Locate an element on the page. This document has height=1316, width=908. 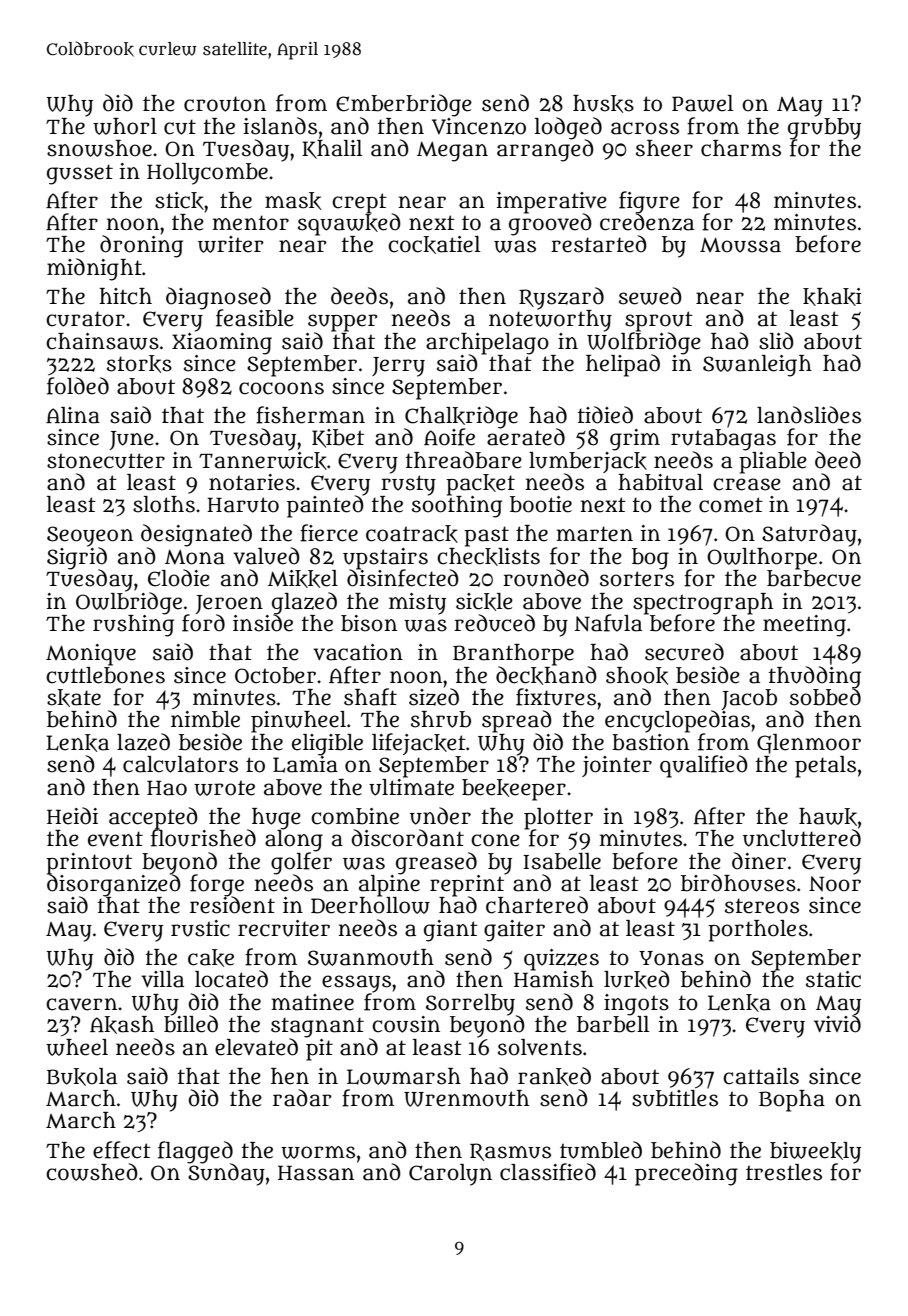
grubby is located at coordinates (824, 128).
